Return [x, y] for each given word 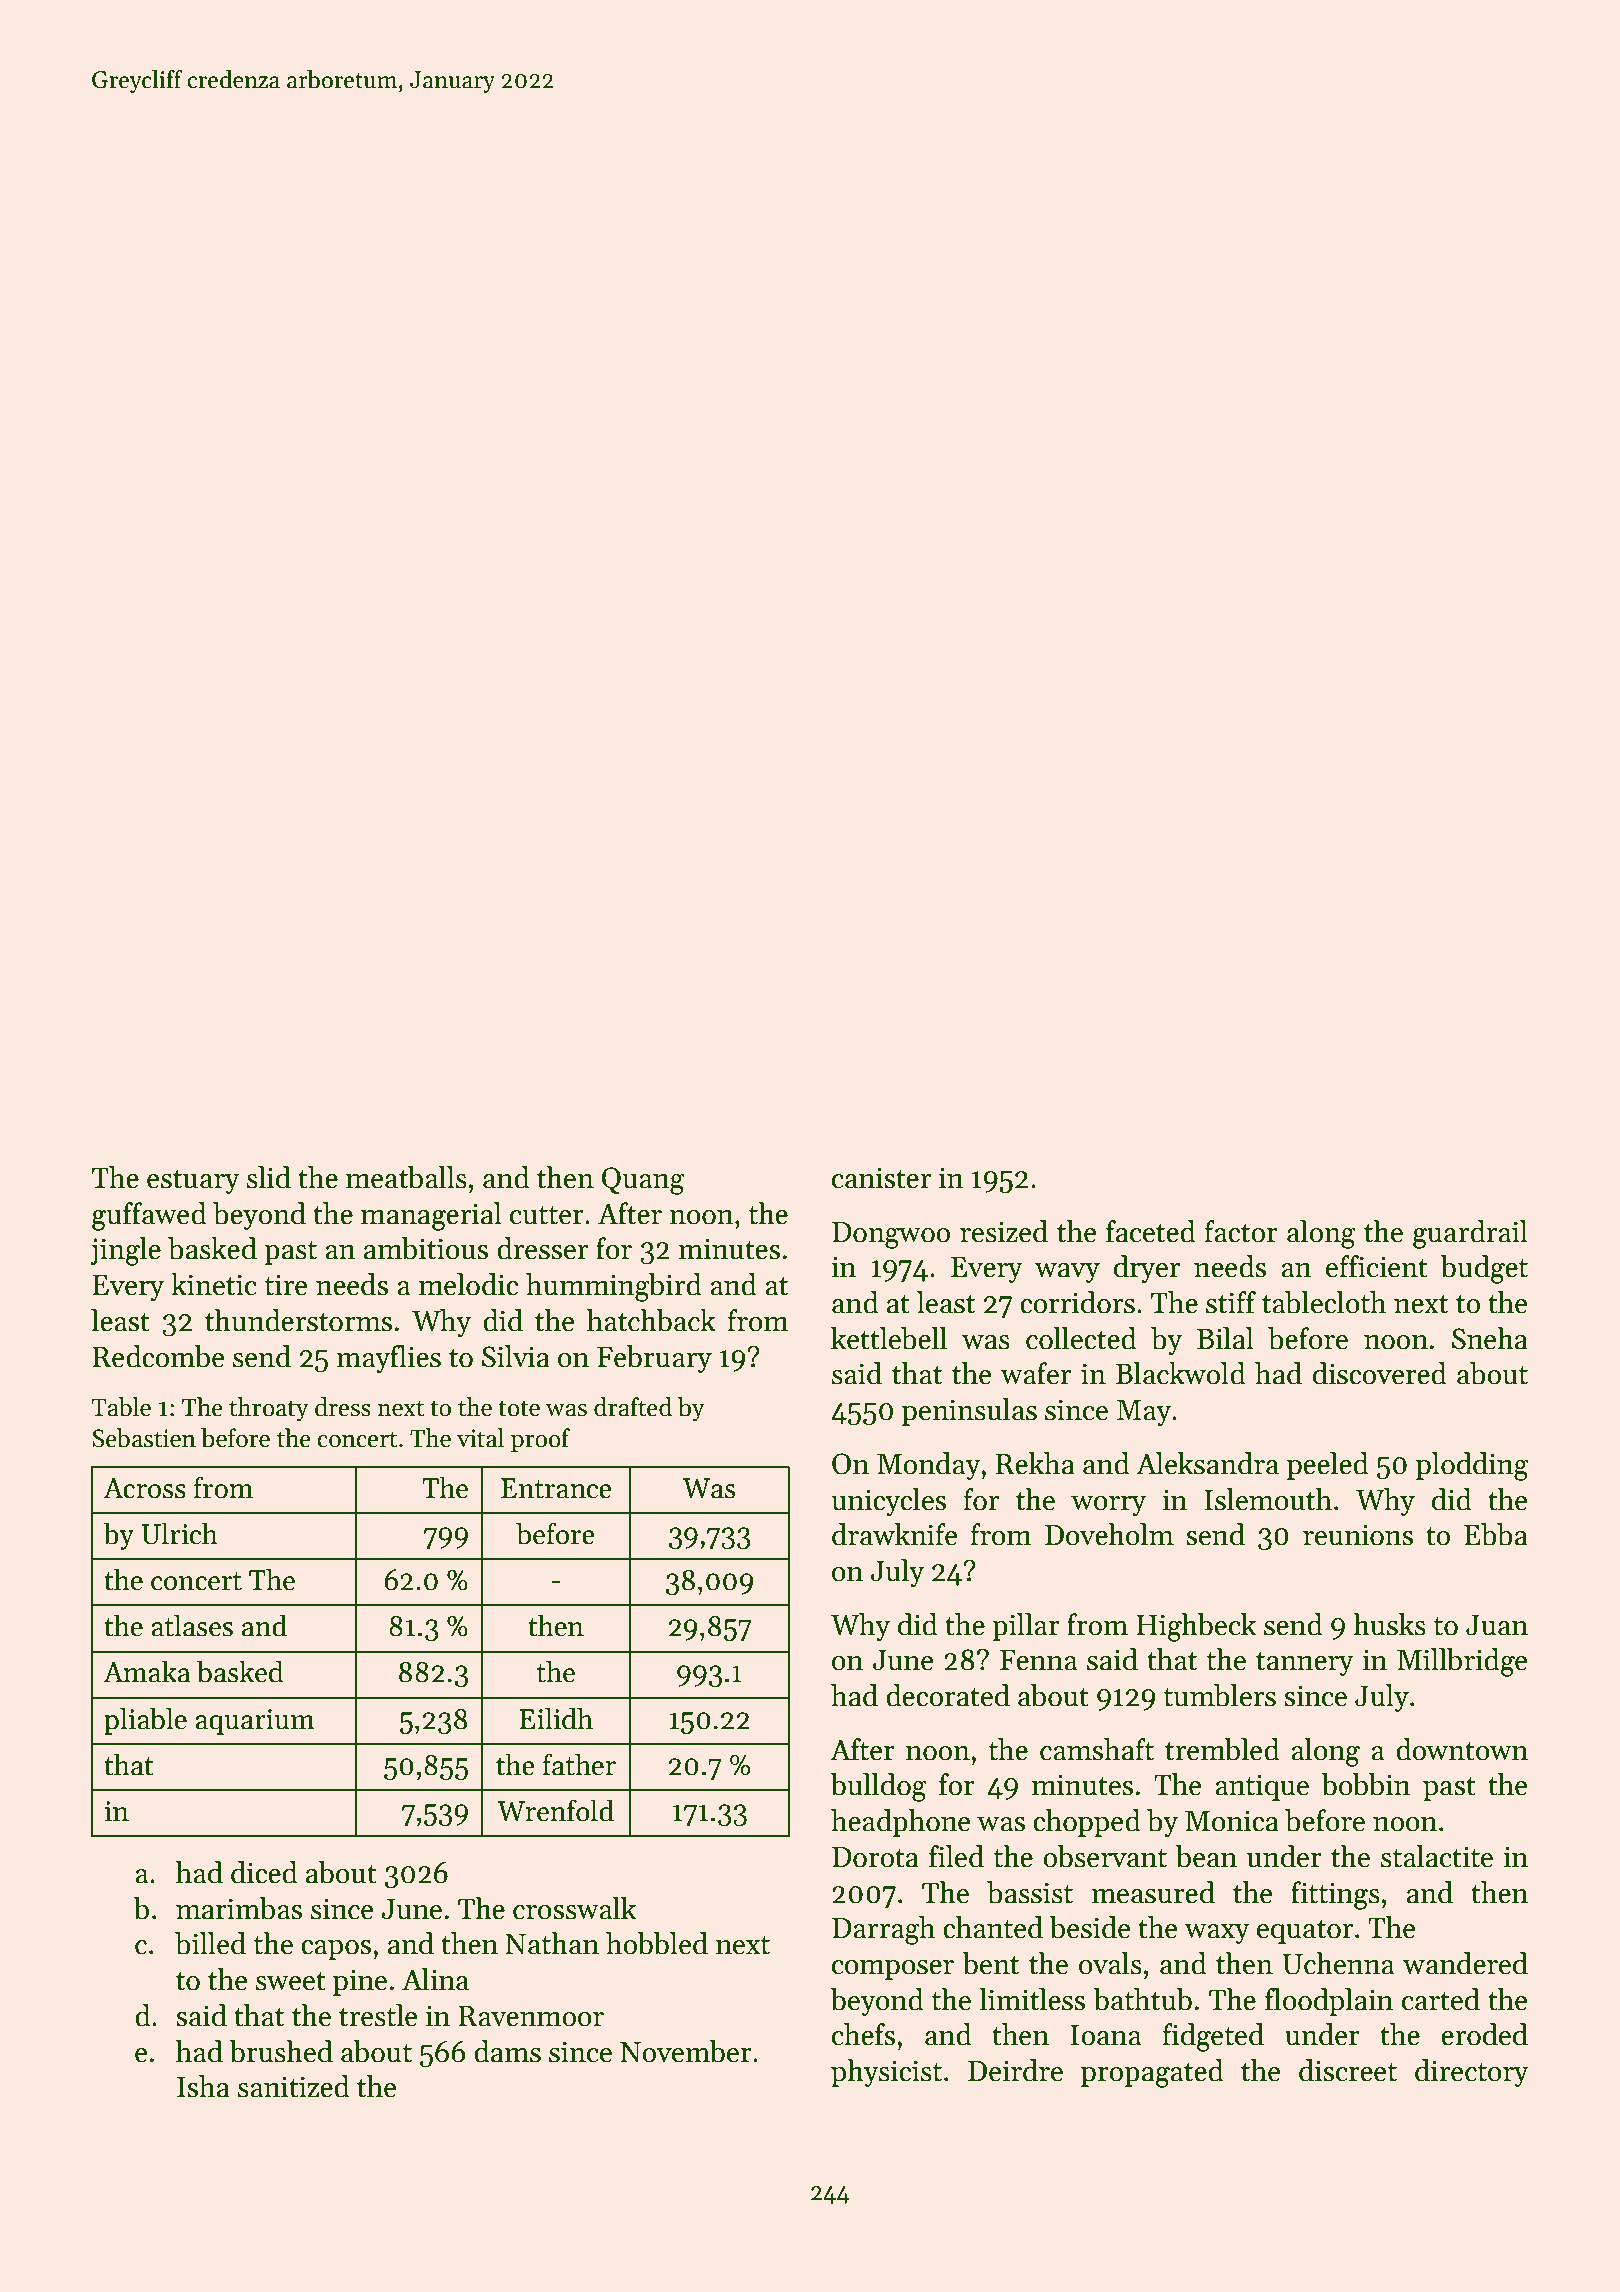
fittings [1335, 1895]
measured [1153, 1892]
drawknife [894, 1534]
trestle [378, 2015]
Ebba [1496, 1534]
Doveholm [1109, 1534]
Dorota [875, 1857]
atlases [192, 1625]
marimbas [239, 1908]
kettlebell [889, 1338]
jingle [125, 1251]
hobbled [657, 1943]
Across [144, 1488]
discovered [1380, 1373]
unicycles [888, 1502]
